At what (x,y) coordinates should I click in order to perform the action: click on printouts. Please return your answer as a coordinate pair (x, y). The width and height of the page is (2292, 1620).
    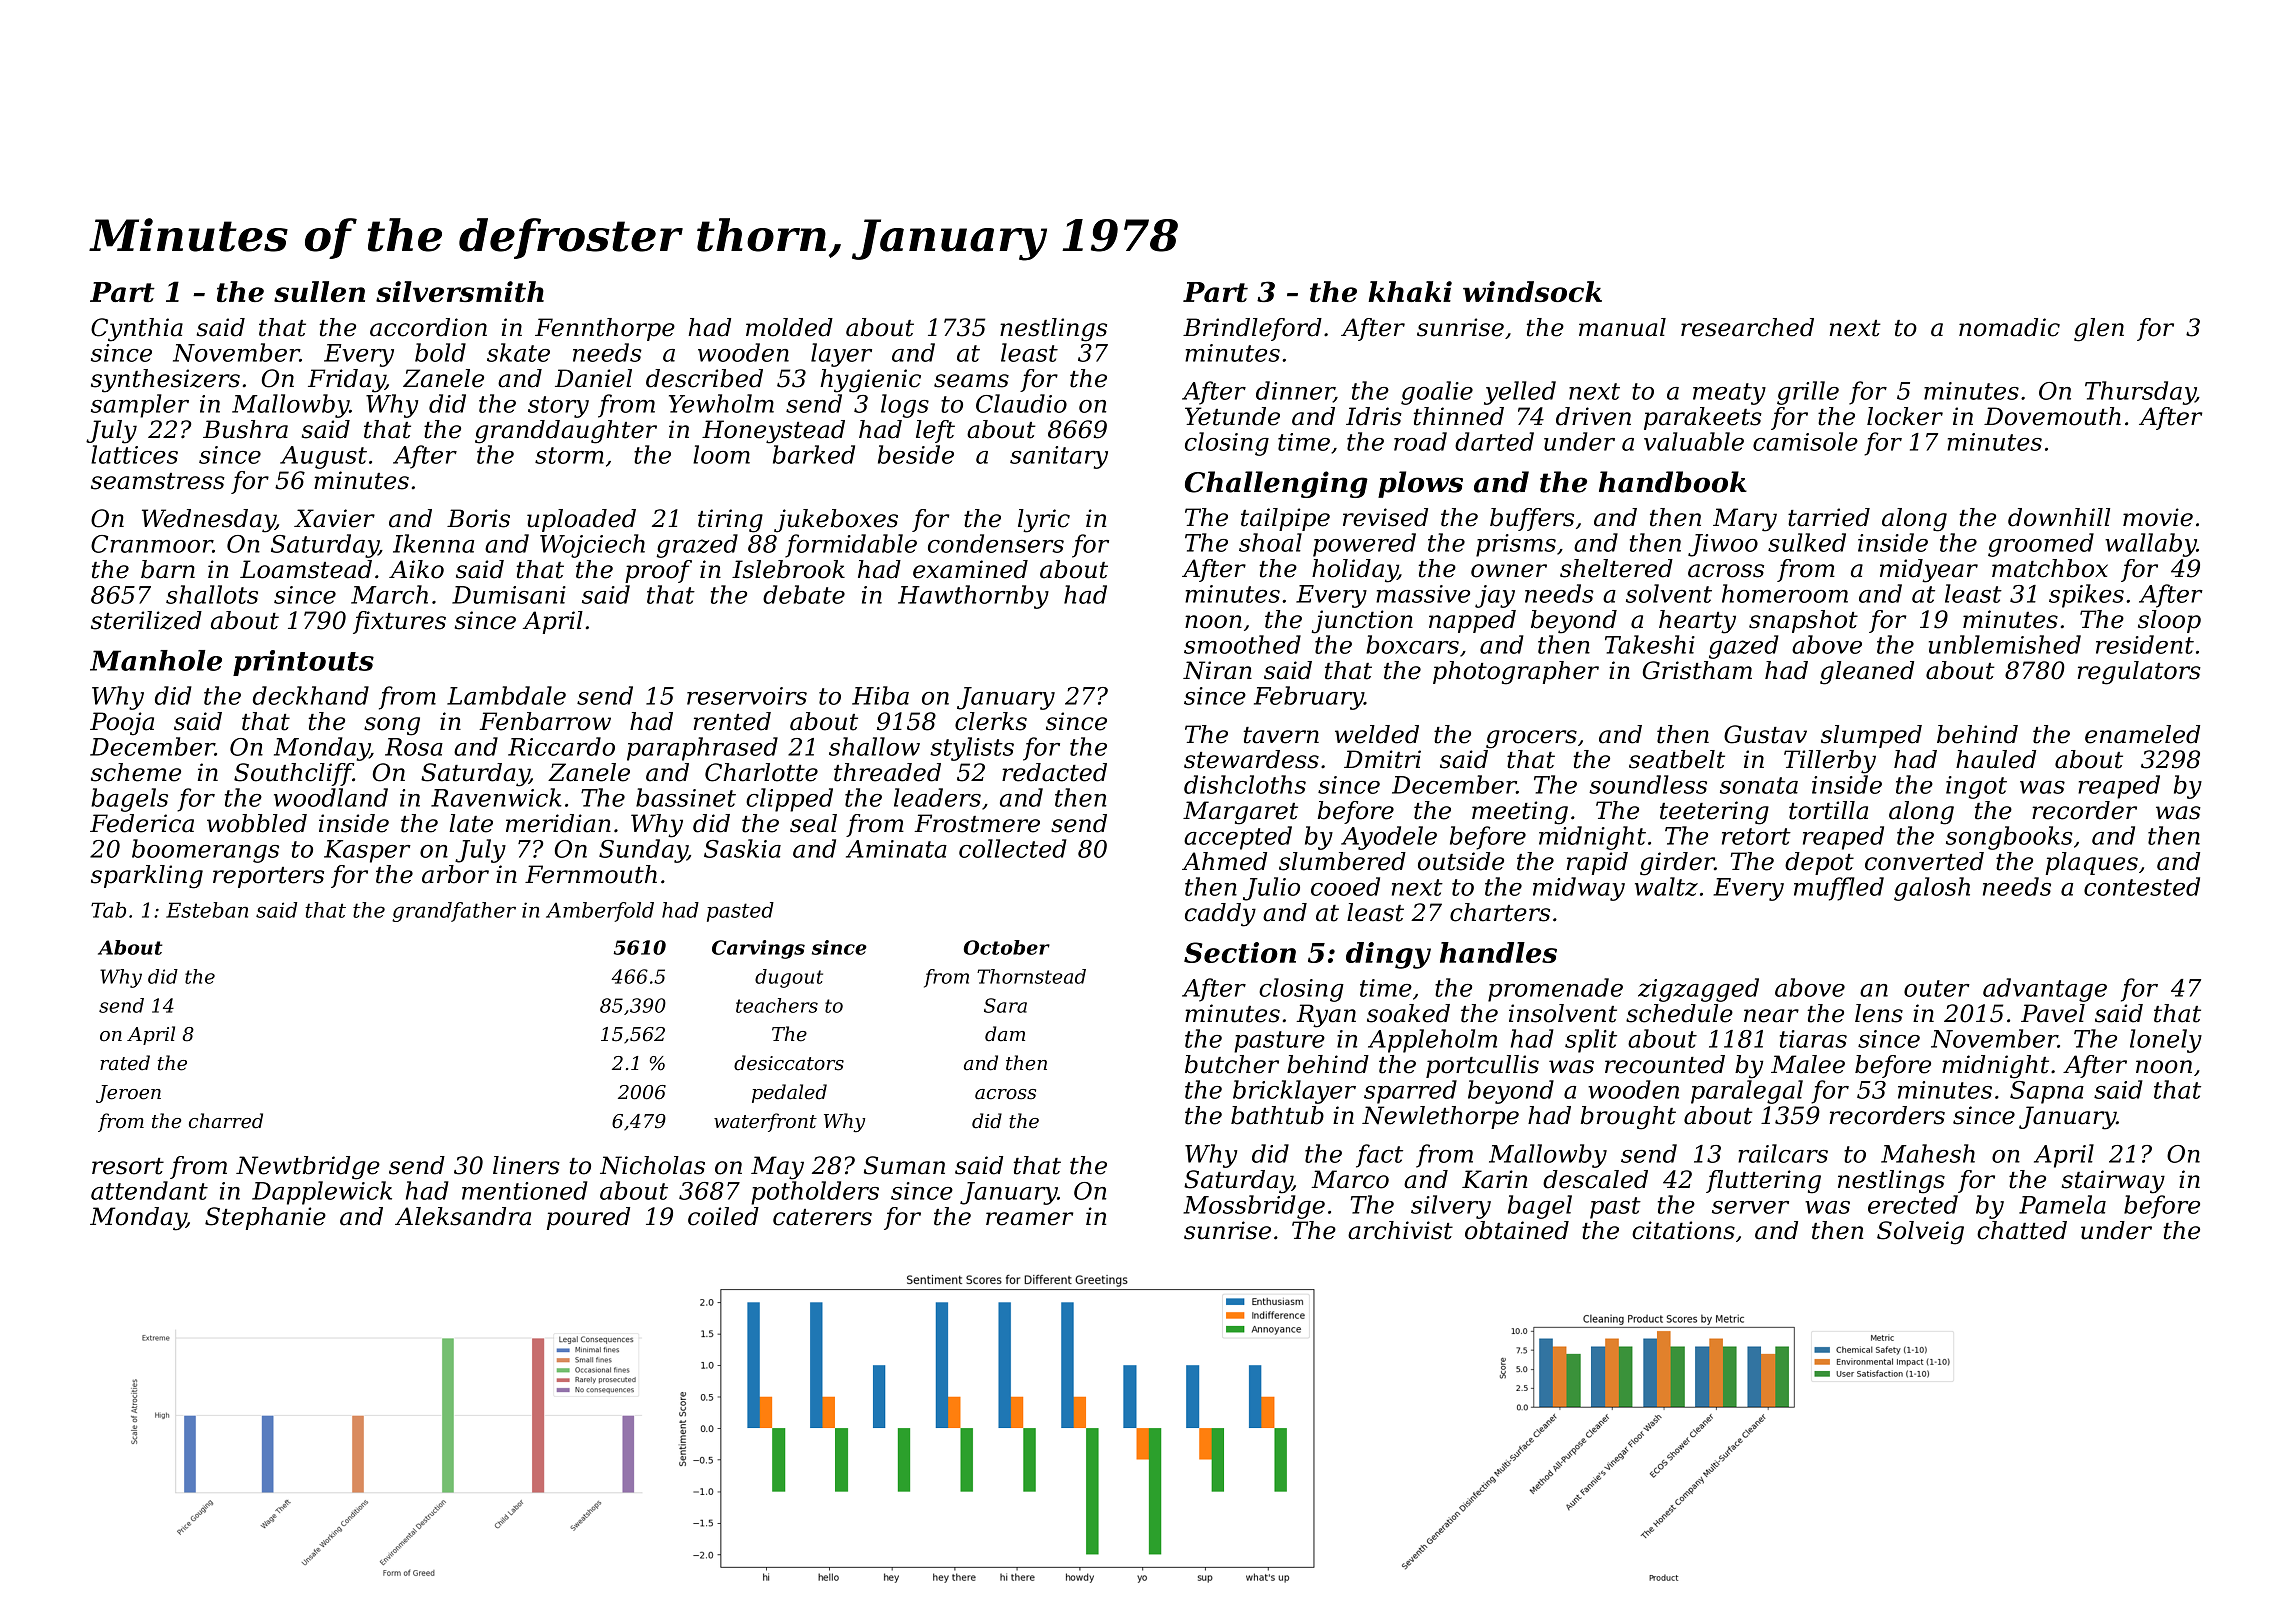
    Looking at the image, I should click on (303, 663).
